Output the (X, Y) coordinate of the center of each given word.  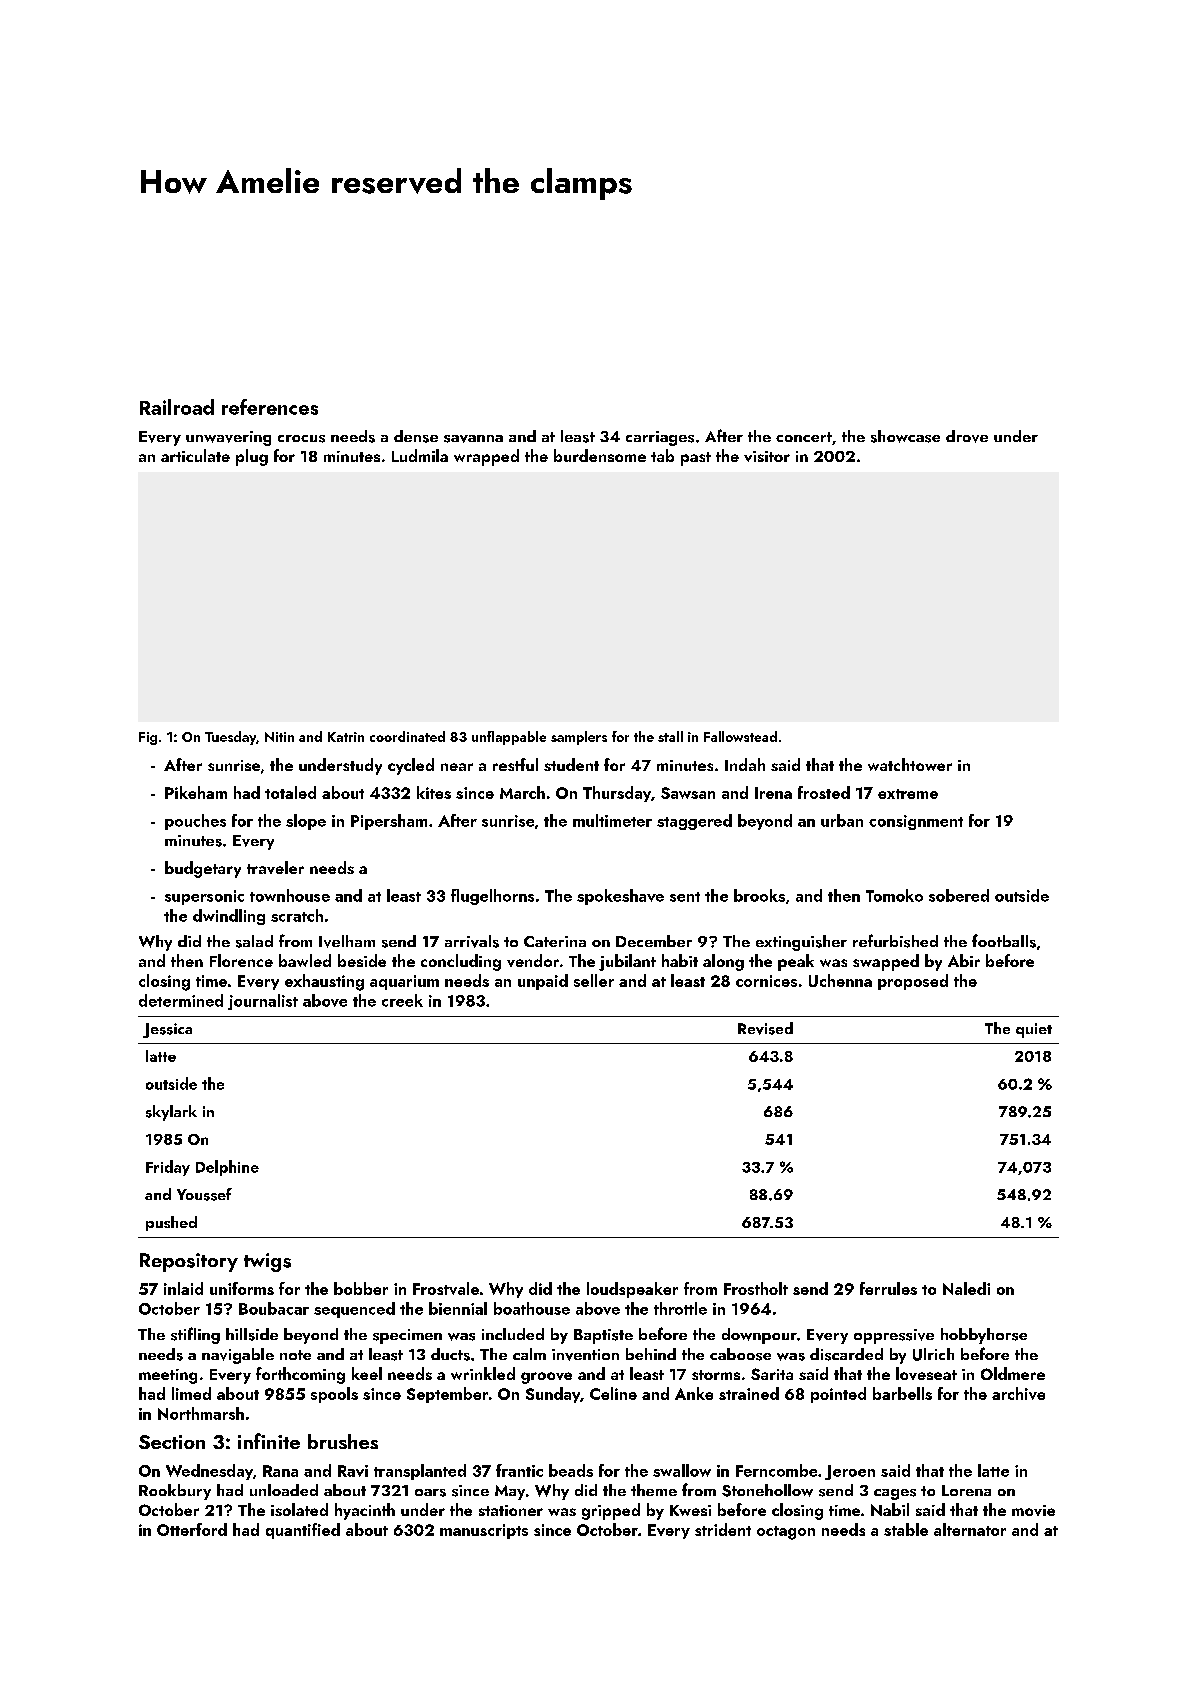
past (696, 459)
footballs (1004, 941)
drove (967, 436)
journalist (263, 1002)
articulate (195, 455)
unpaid (543, 982)
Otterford (192, 1529)
